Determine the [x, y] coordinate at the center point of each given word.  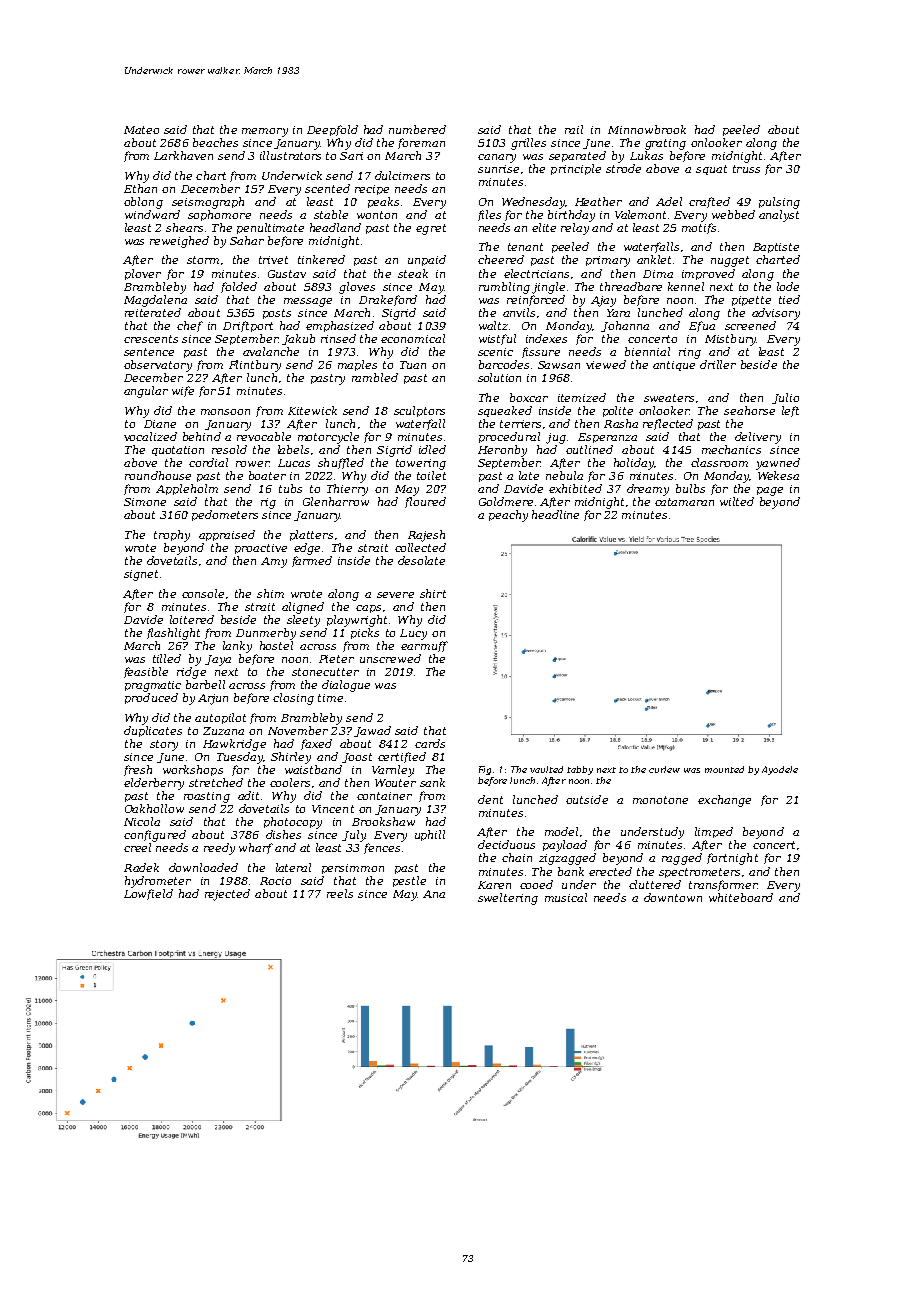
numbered [417, 129]
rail [574, 129]
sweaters [669, 398]
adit [248, 795]
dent [490, 799]
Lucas [294, 463]
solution [499, 377]
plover [143, 274]
